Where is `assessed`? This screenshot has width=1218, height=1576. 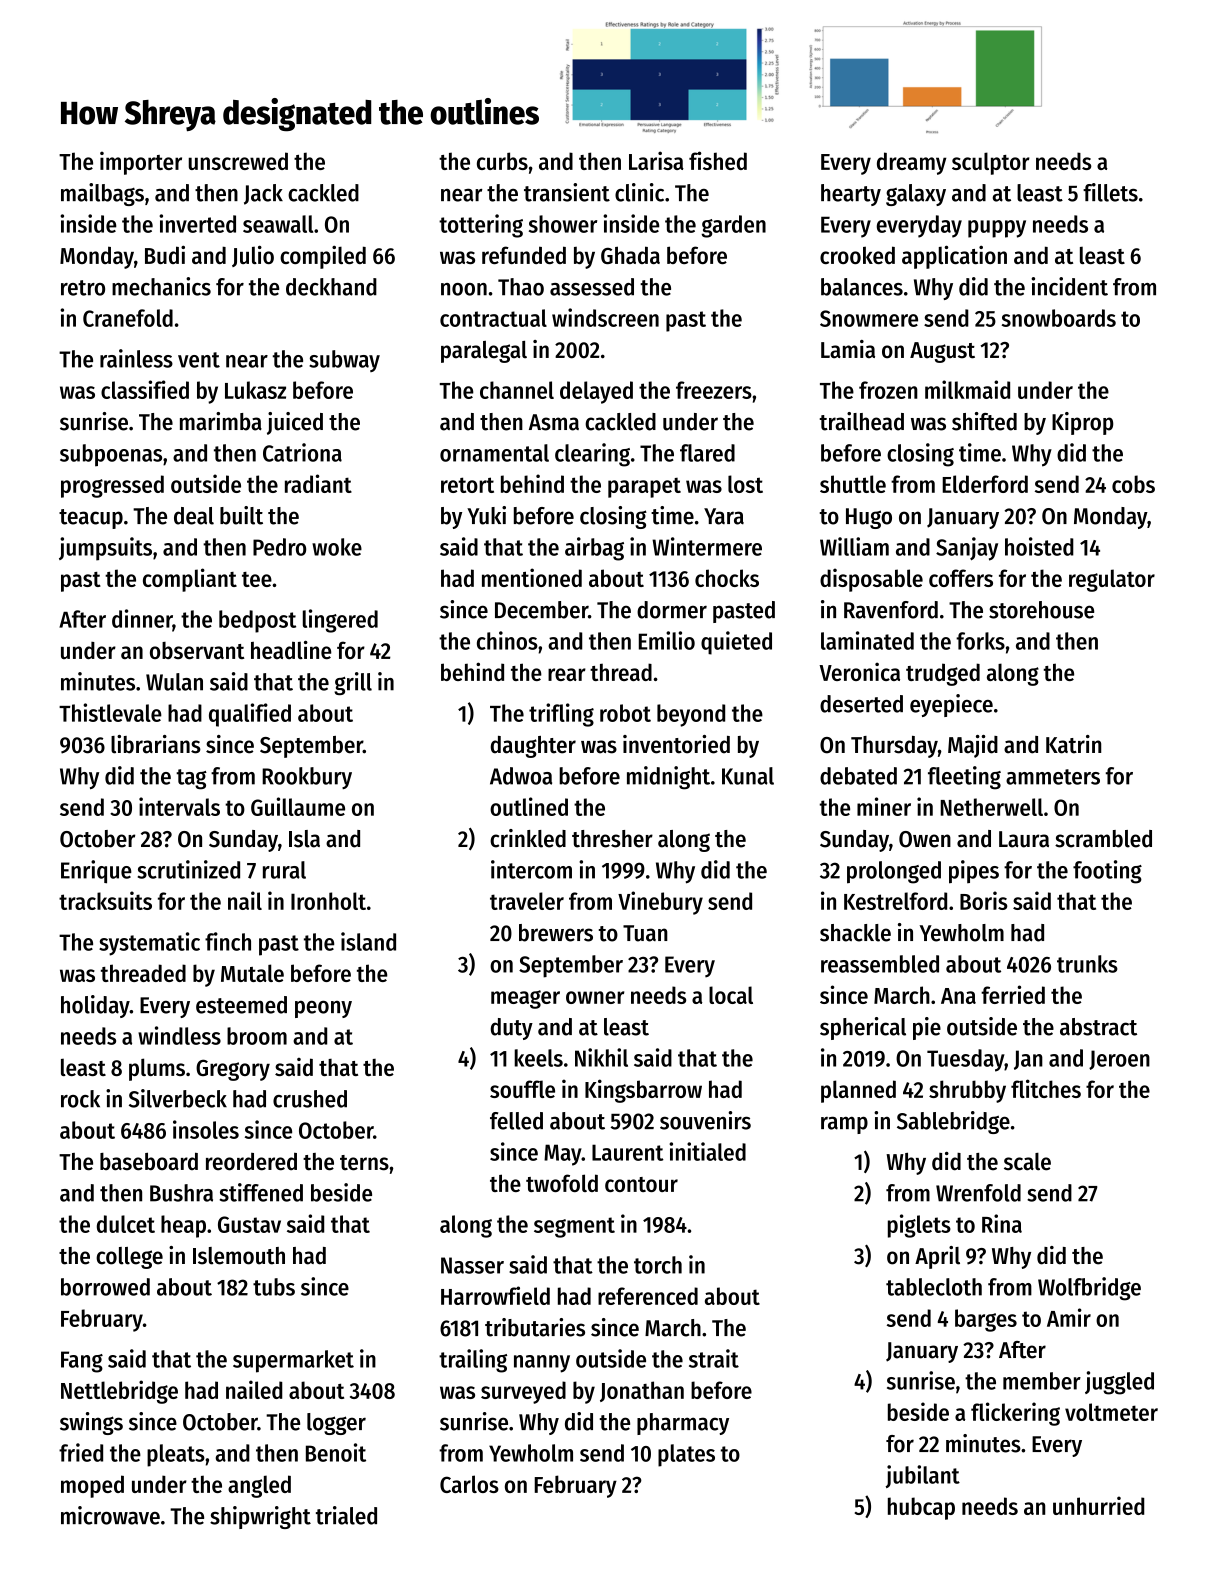
assessed is located at coordinates (592, 287).
